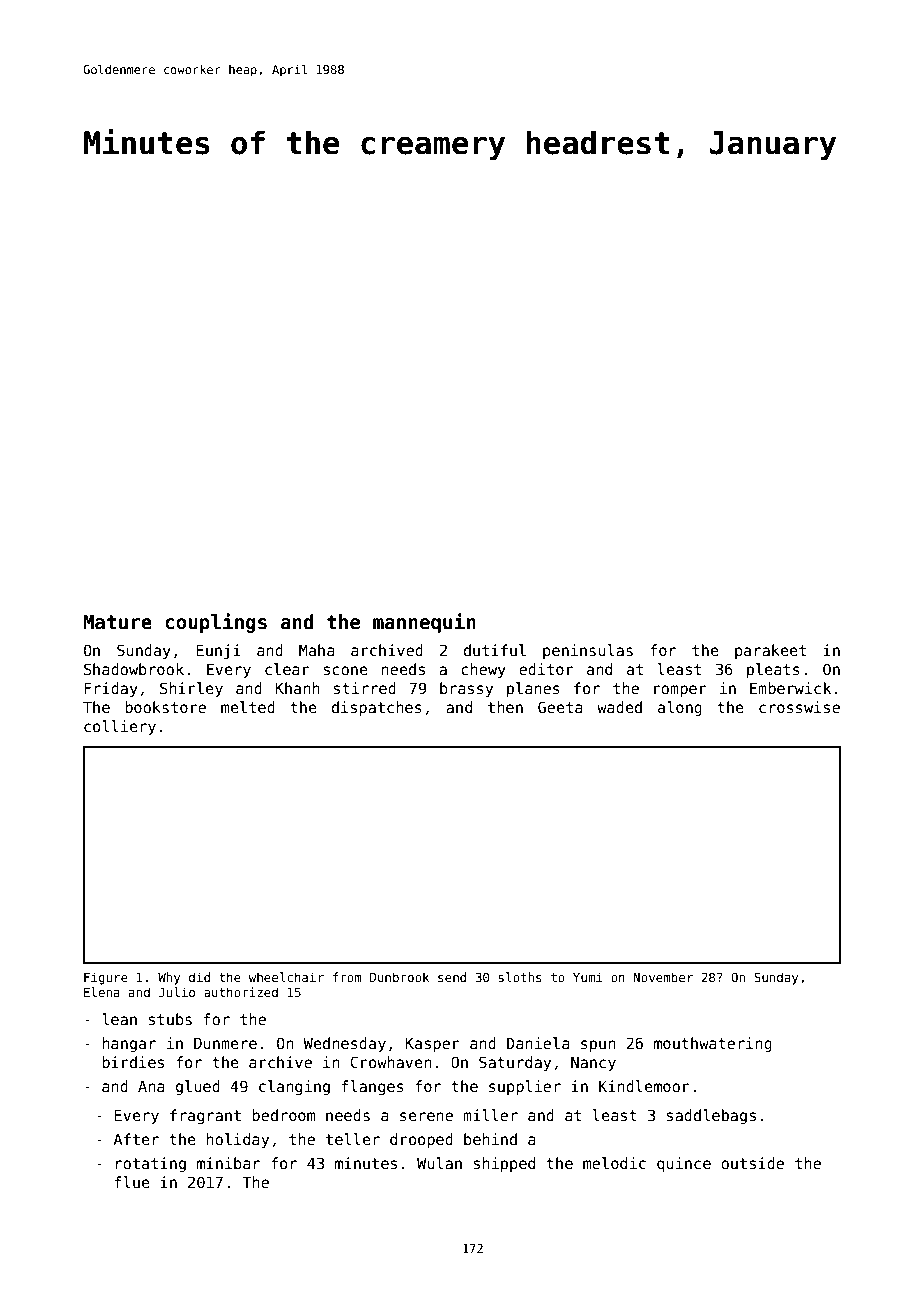 This document has height=1314, width=924. I want to click on Mature, so click(117, 622).
